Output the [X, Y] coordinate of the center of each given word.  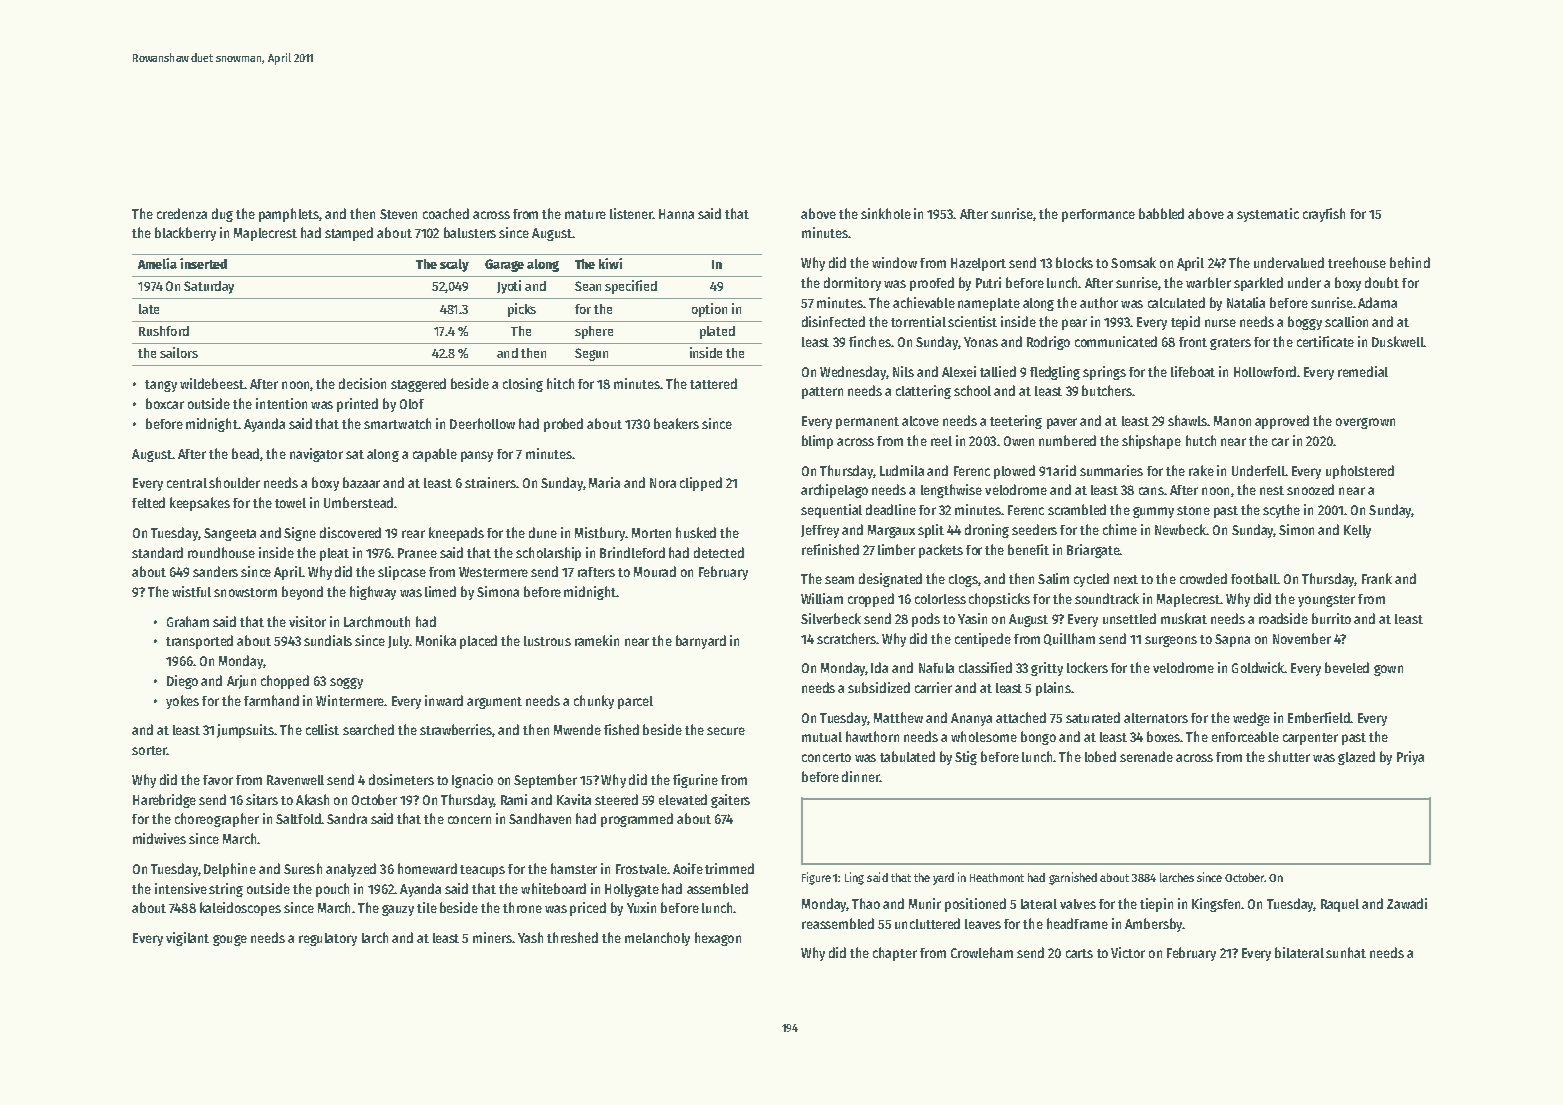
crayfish [1324, 215]
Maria [604, 482]
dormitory [852, 284]
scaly [454, 265]
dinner [861, 776]
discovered [350, 532]
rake [1201, 470]
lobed [1100, 756]
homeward [427, 868]
